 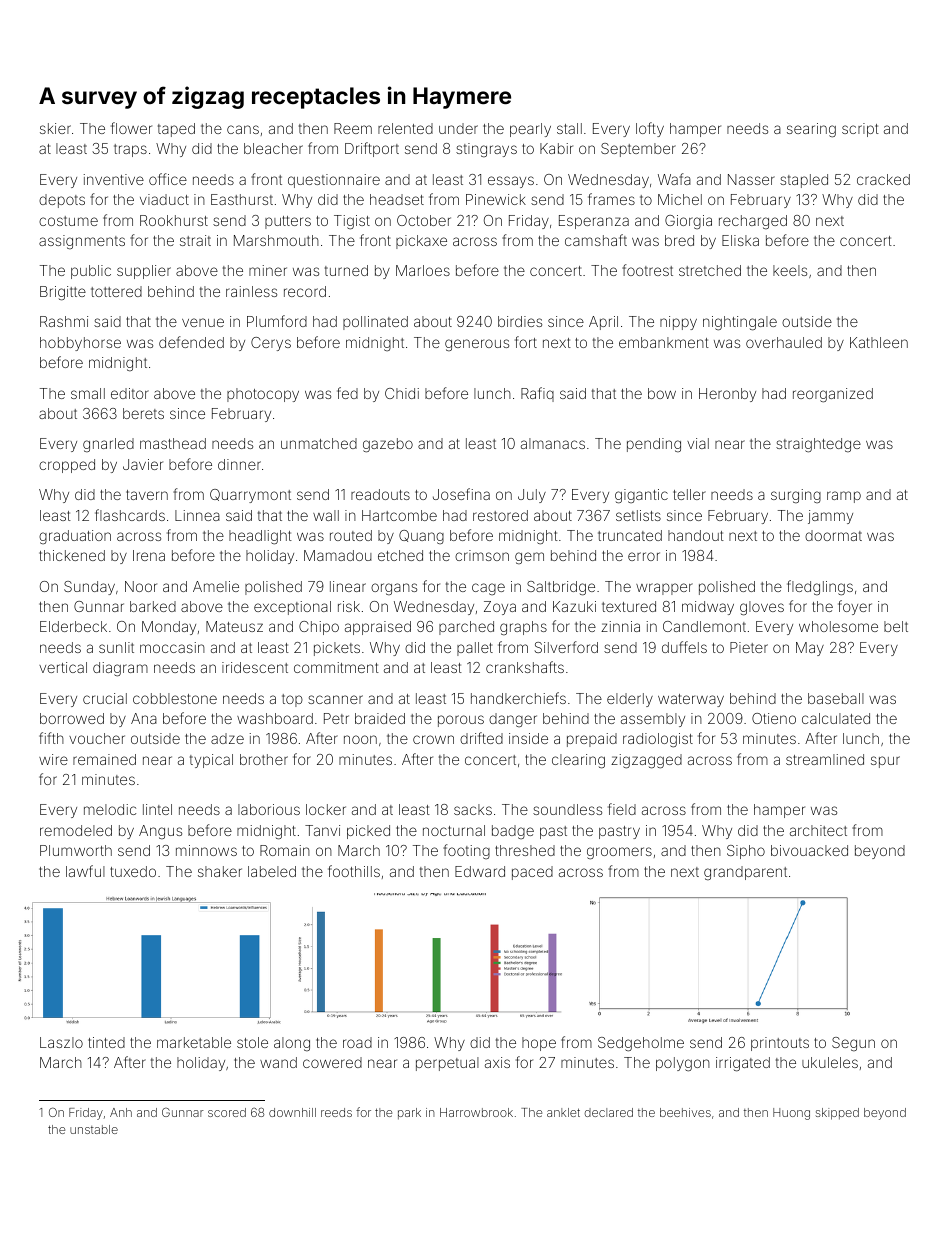 What do you see at coordinates (641, 1044) in the screenshot?
I see `Sedgeholme` at bounding box center [641, 1044].
